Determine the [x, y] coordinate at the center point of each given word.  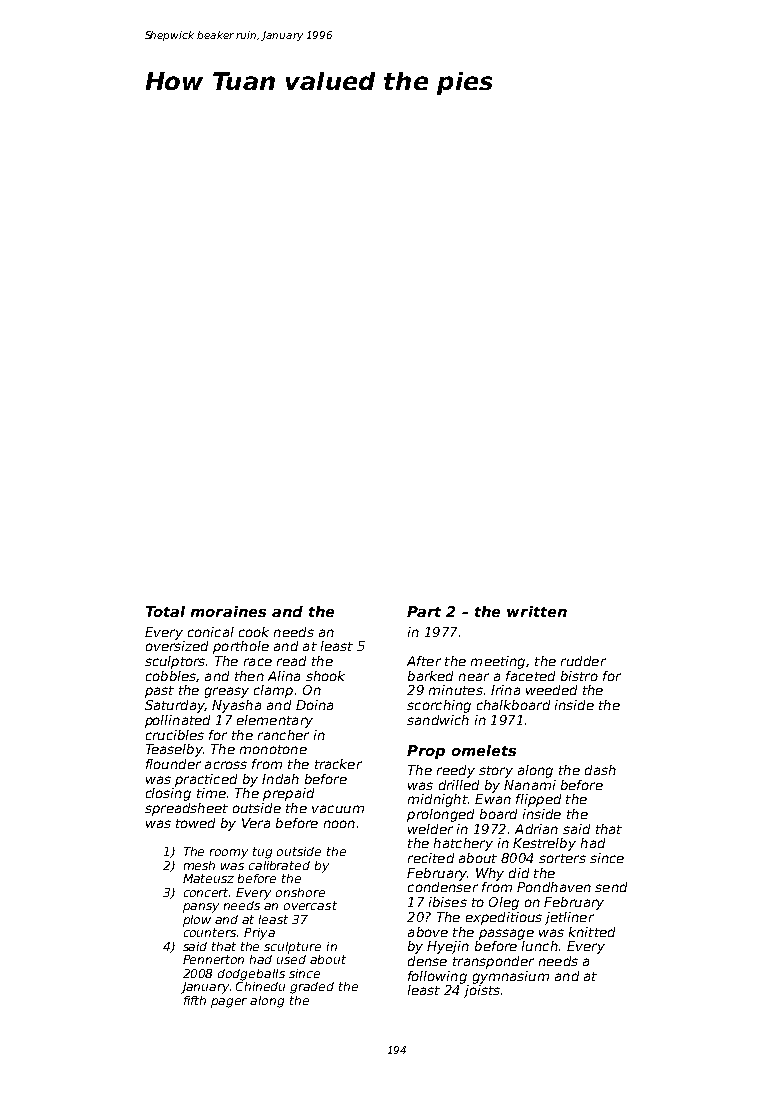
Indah [280, 779]
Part [424, 611]
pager [229, 1003]
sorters [562, 858]
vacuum [338, 809]
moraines [228, 611]
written [537, 611]
